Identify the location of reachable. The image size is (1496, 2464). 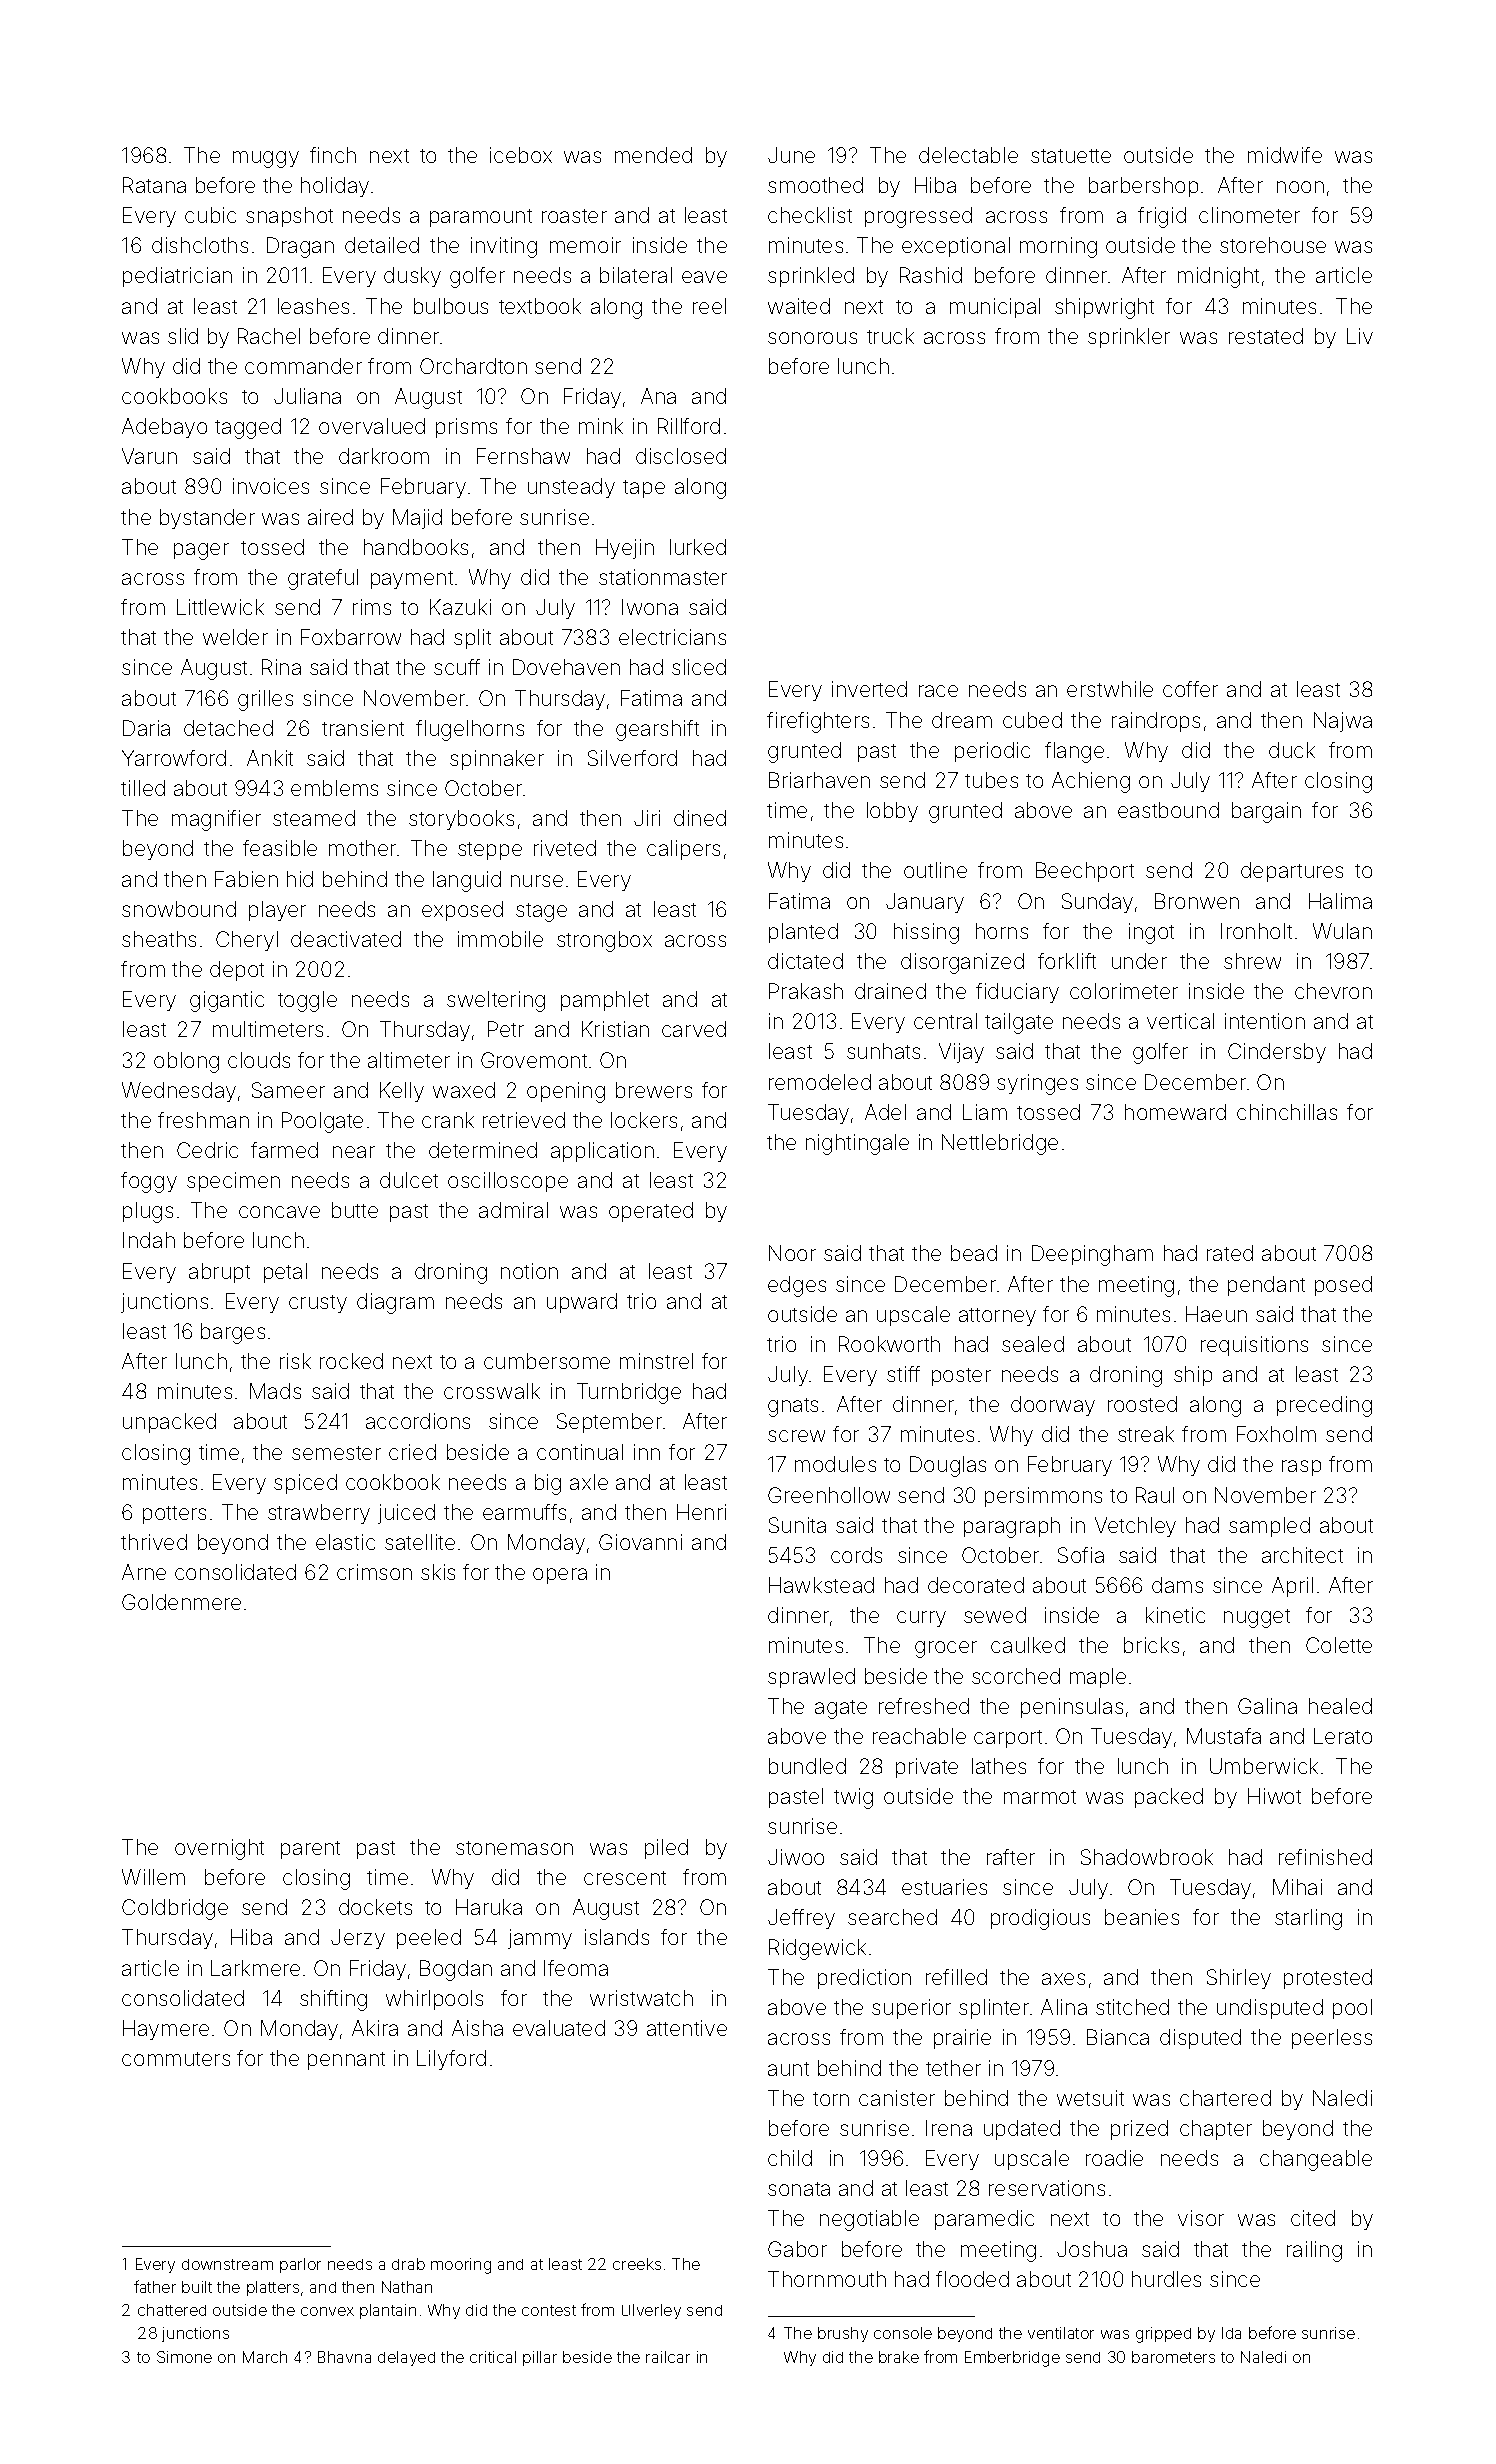
(919, 1736).
